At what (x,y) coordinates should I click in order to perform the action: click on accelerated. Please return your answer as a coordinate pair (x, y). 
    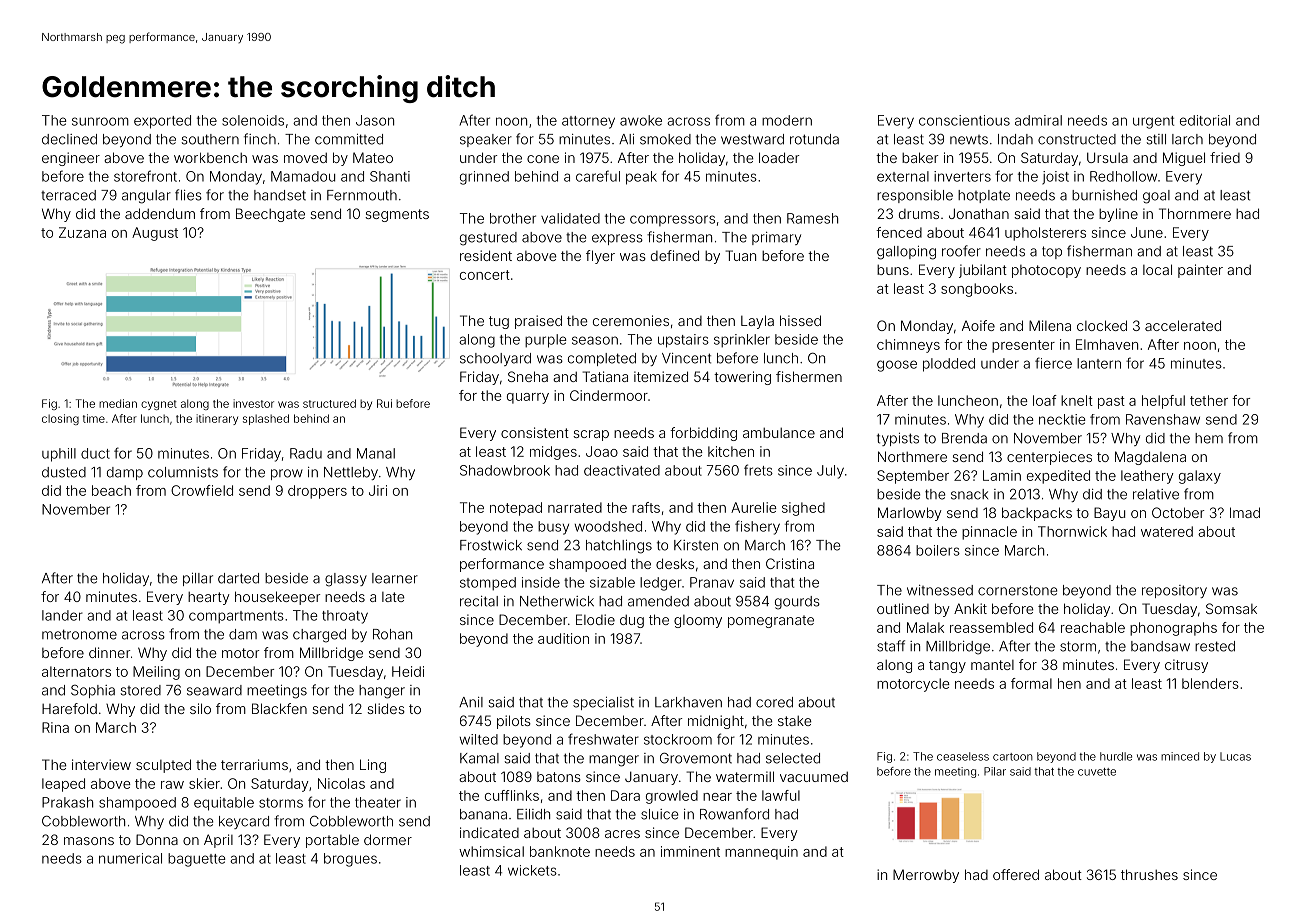
    Looking at the image, I should click on (1183, 325).
